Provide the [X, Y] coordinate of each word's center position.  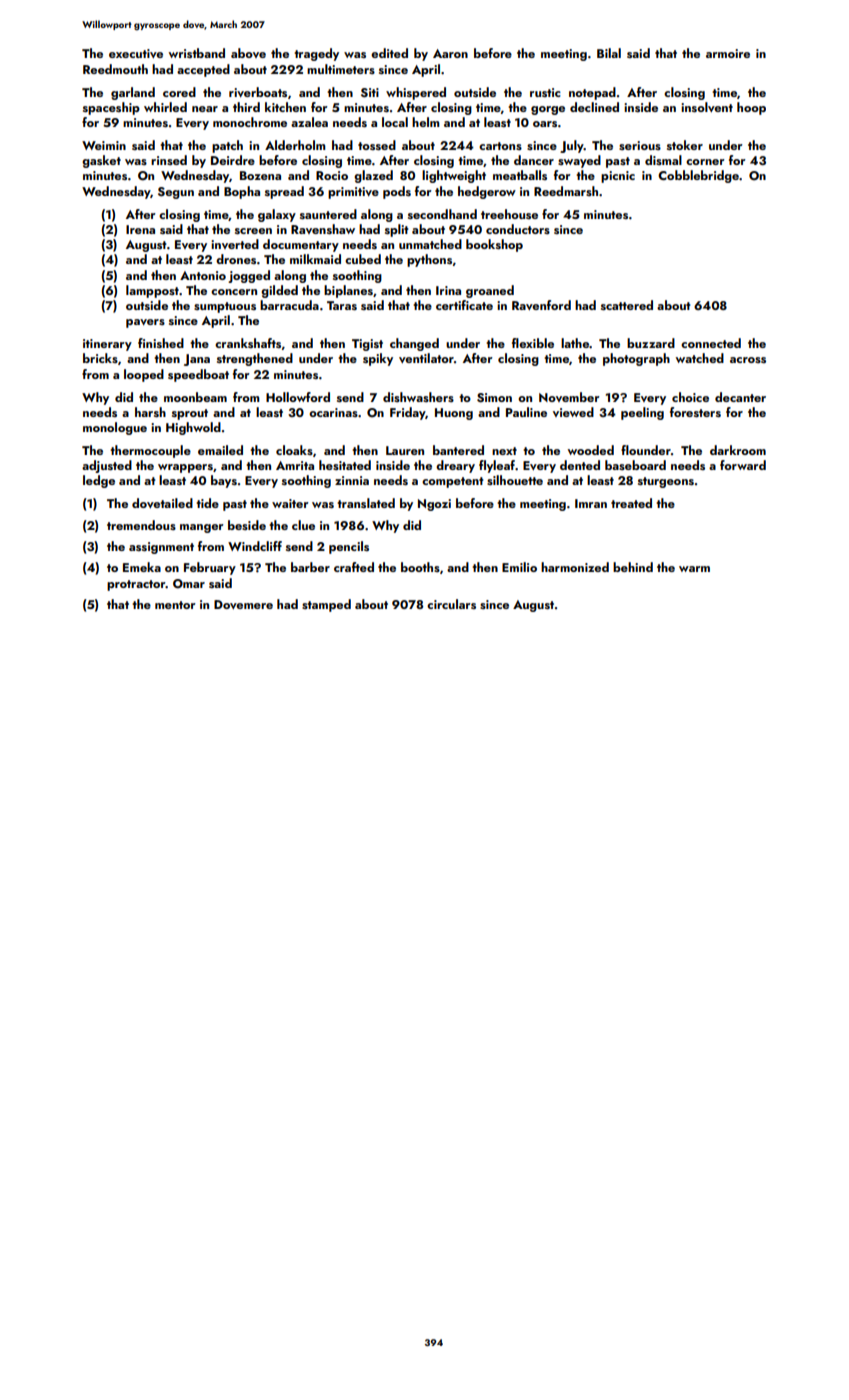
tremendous [141, 525]
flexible [533, 343]
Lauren [405, 450]
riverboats [258, 92]
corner [705, 162]
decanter [740, 397]
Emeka [142, 567]
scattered [627, 305]
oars [545, 124]
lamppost [152, 291]
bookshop [494, 245]
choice [690, 397]
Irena [140, 229]
